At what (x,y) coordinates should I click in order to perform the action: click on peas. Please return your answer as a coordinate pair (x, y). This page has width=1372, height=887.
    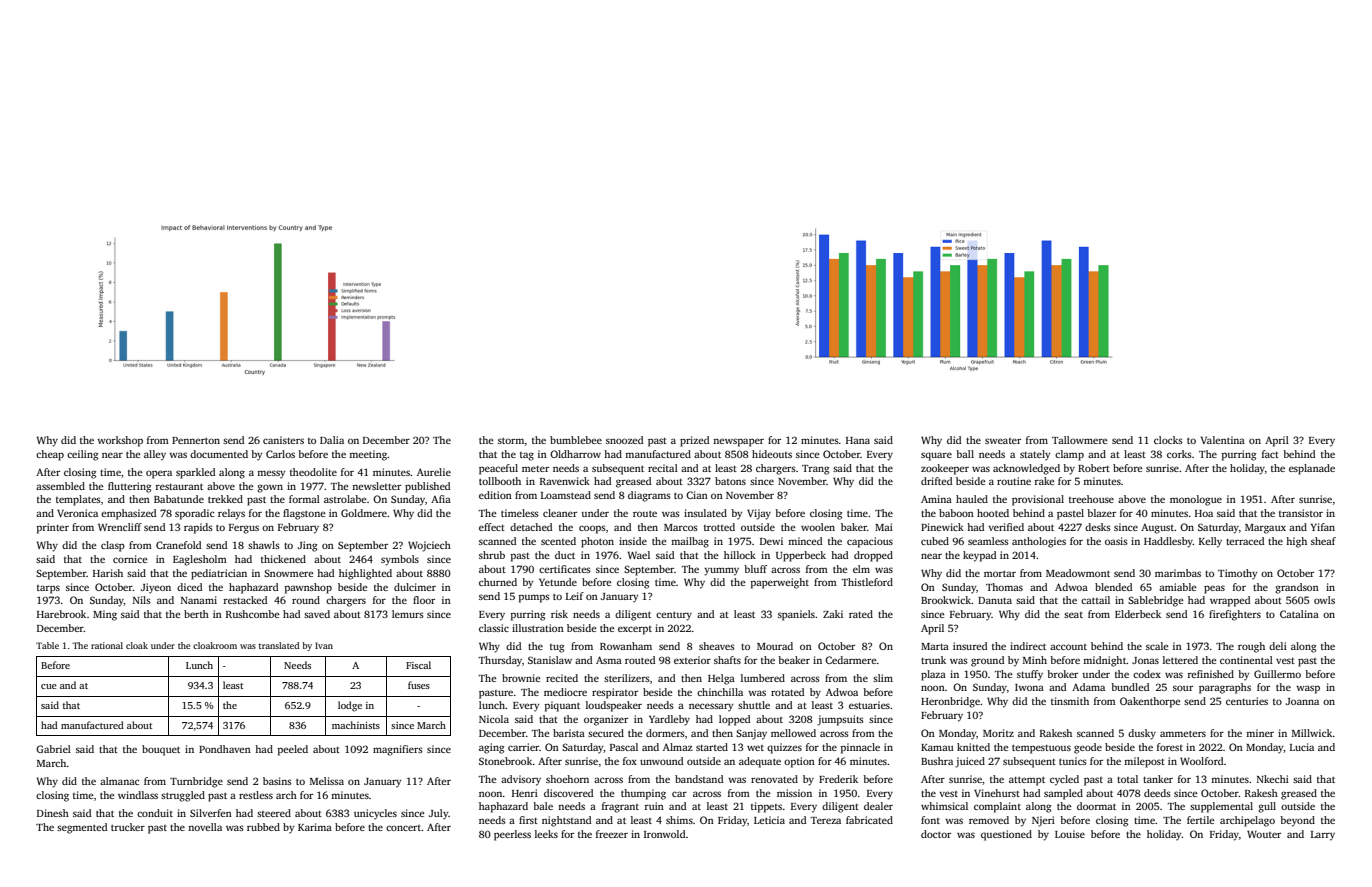
    Looking at the image, I should click on (1214, 589).
